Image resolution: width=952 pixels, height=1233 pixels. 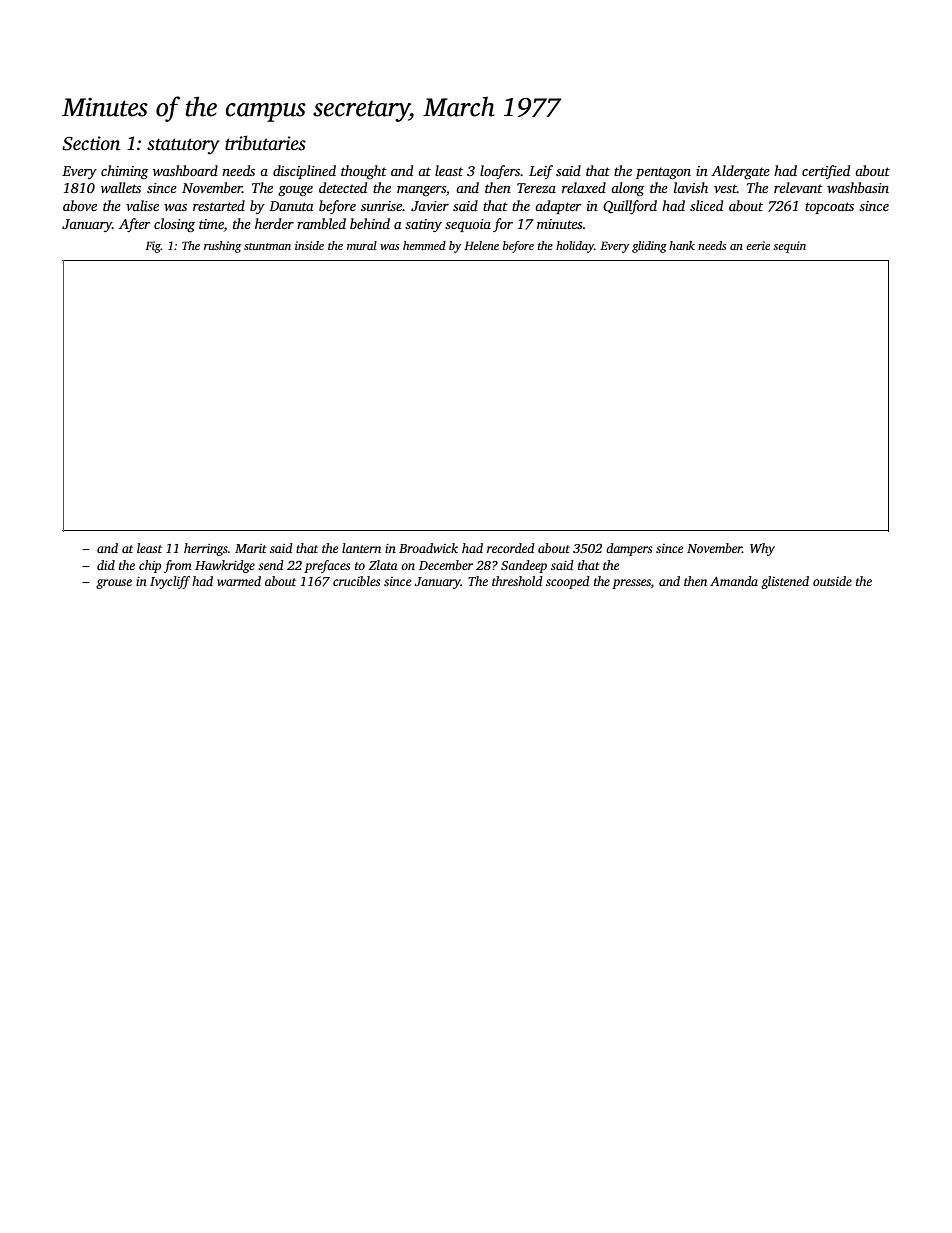 What do you see at coordinates (251, 548) in the screenshot?
I see `Marit` at bounding box center [251, 548].
